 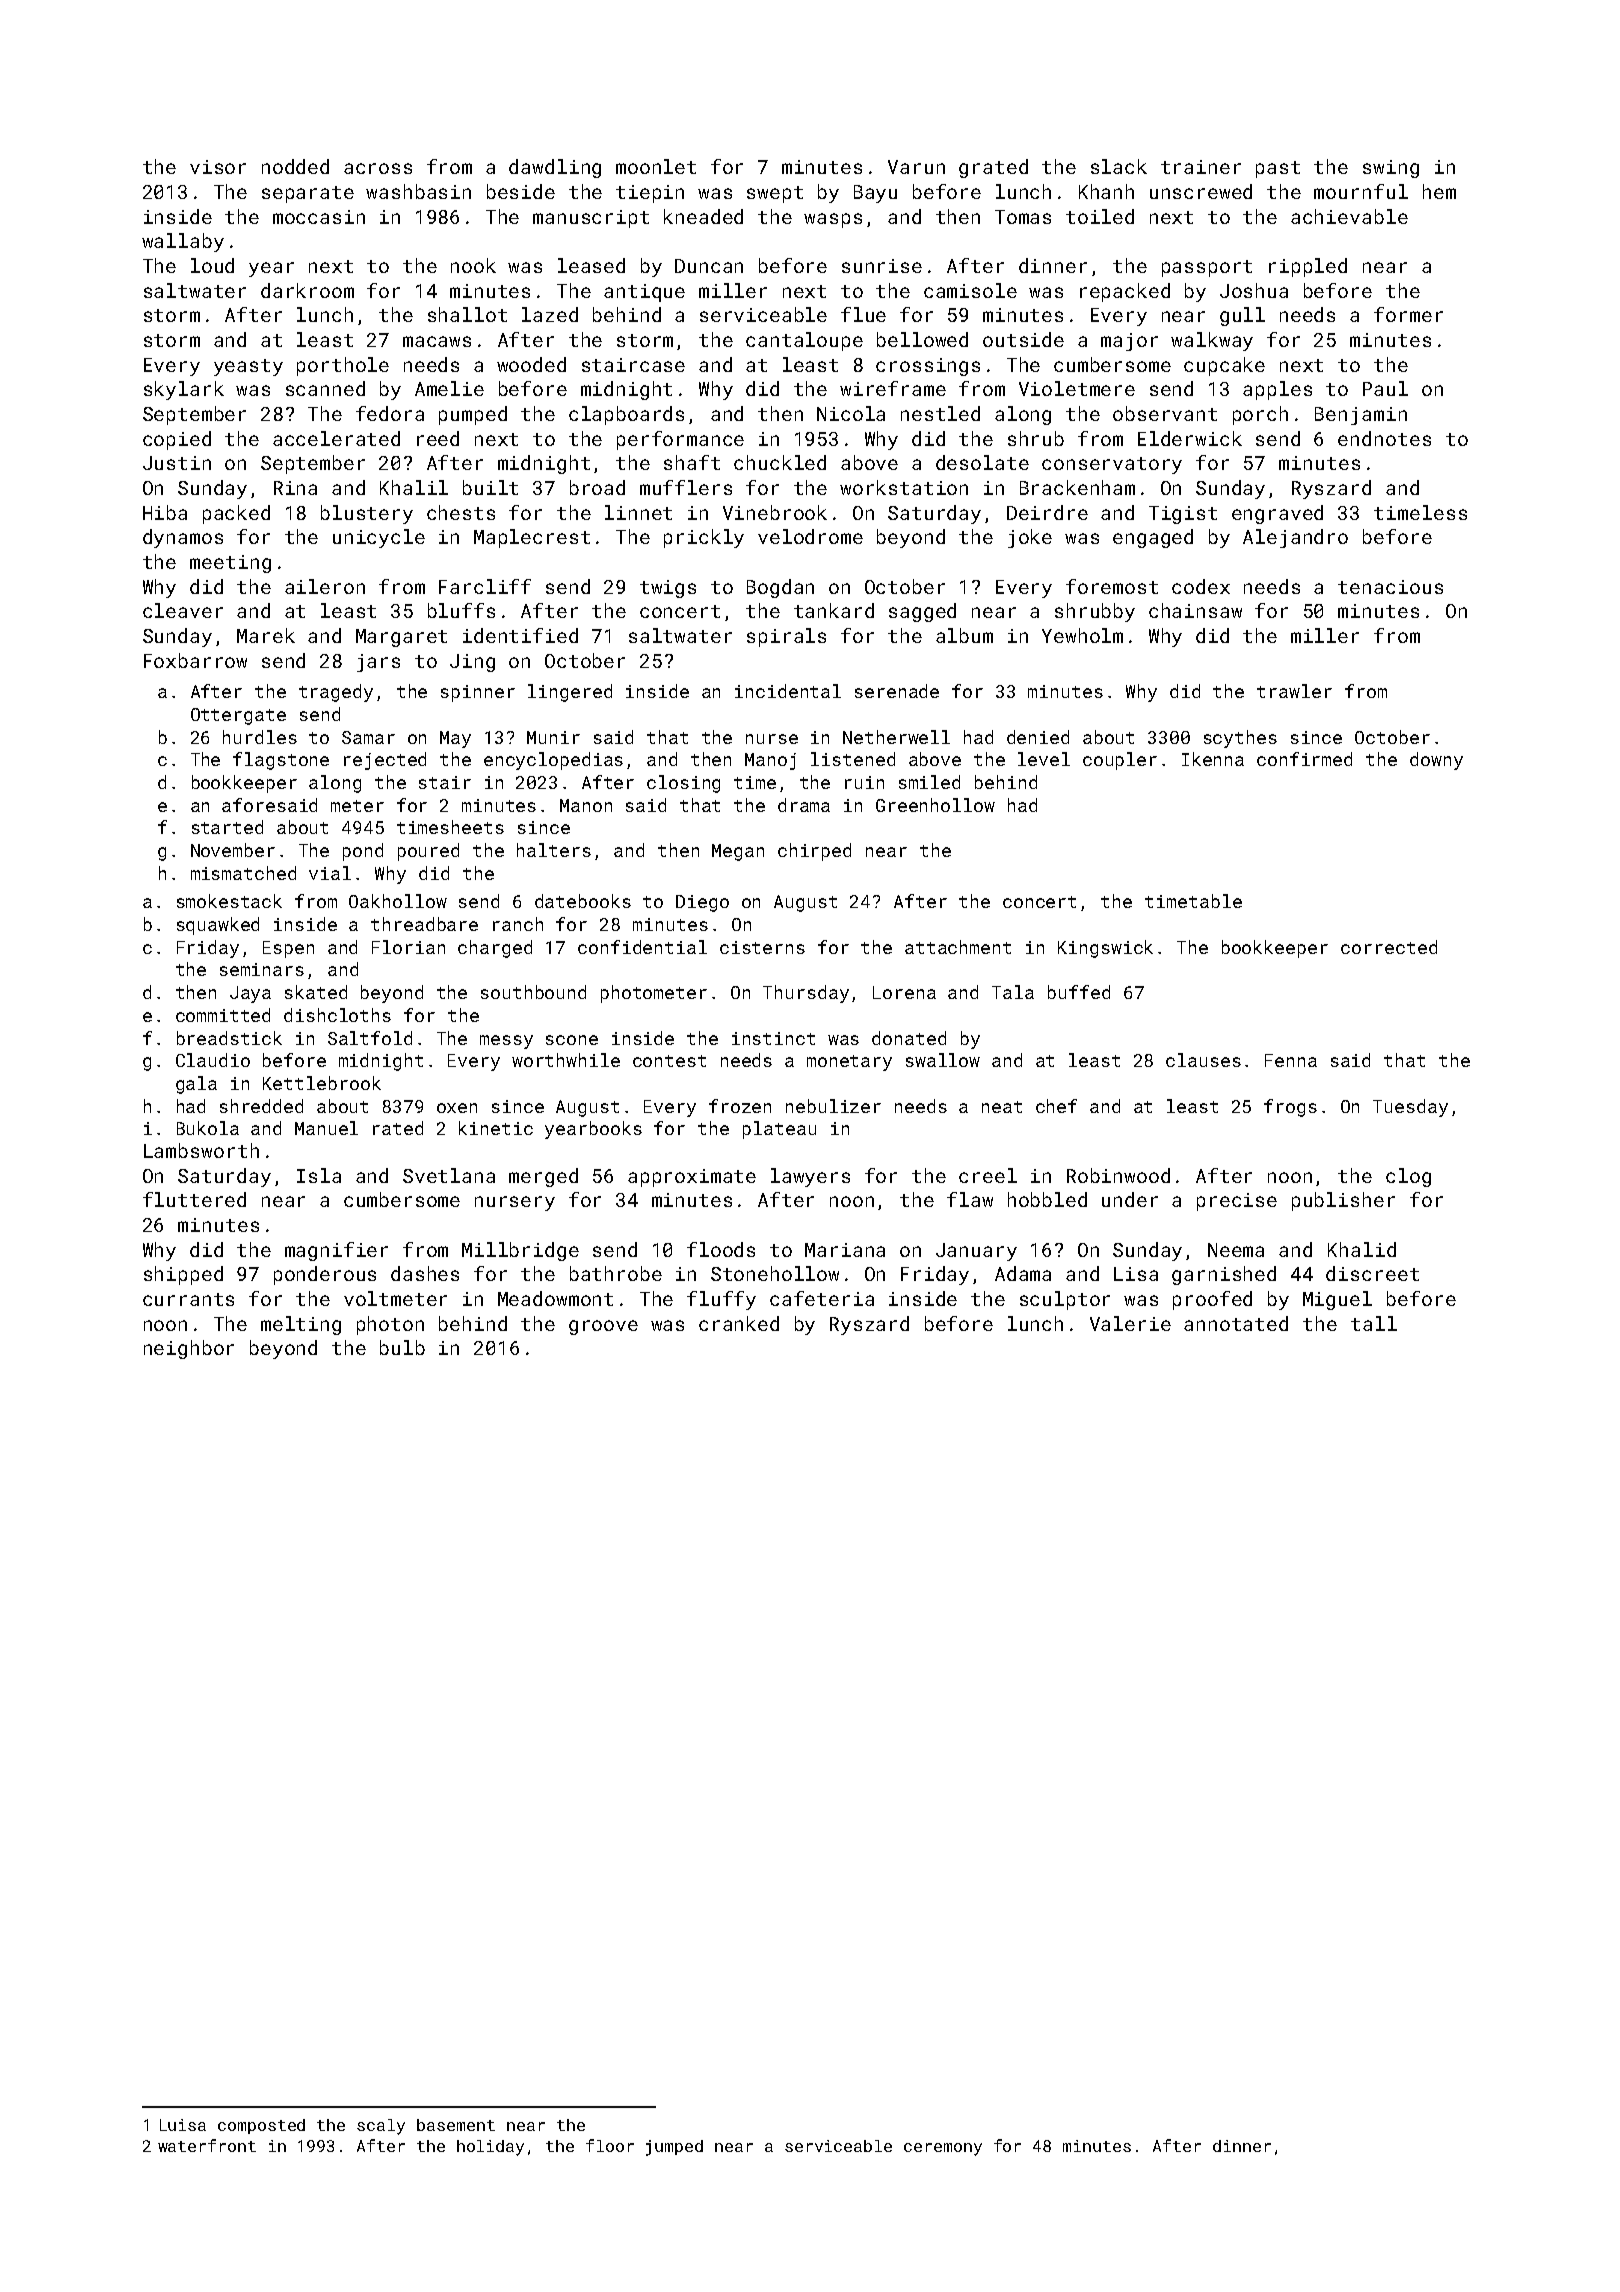 I want to click on ceremony, so click(x=943, y=2149).
